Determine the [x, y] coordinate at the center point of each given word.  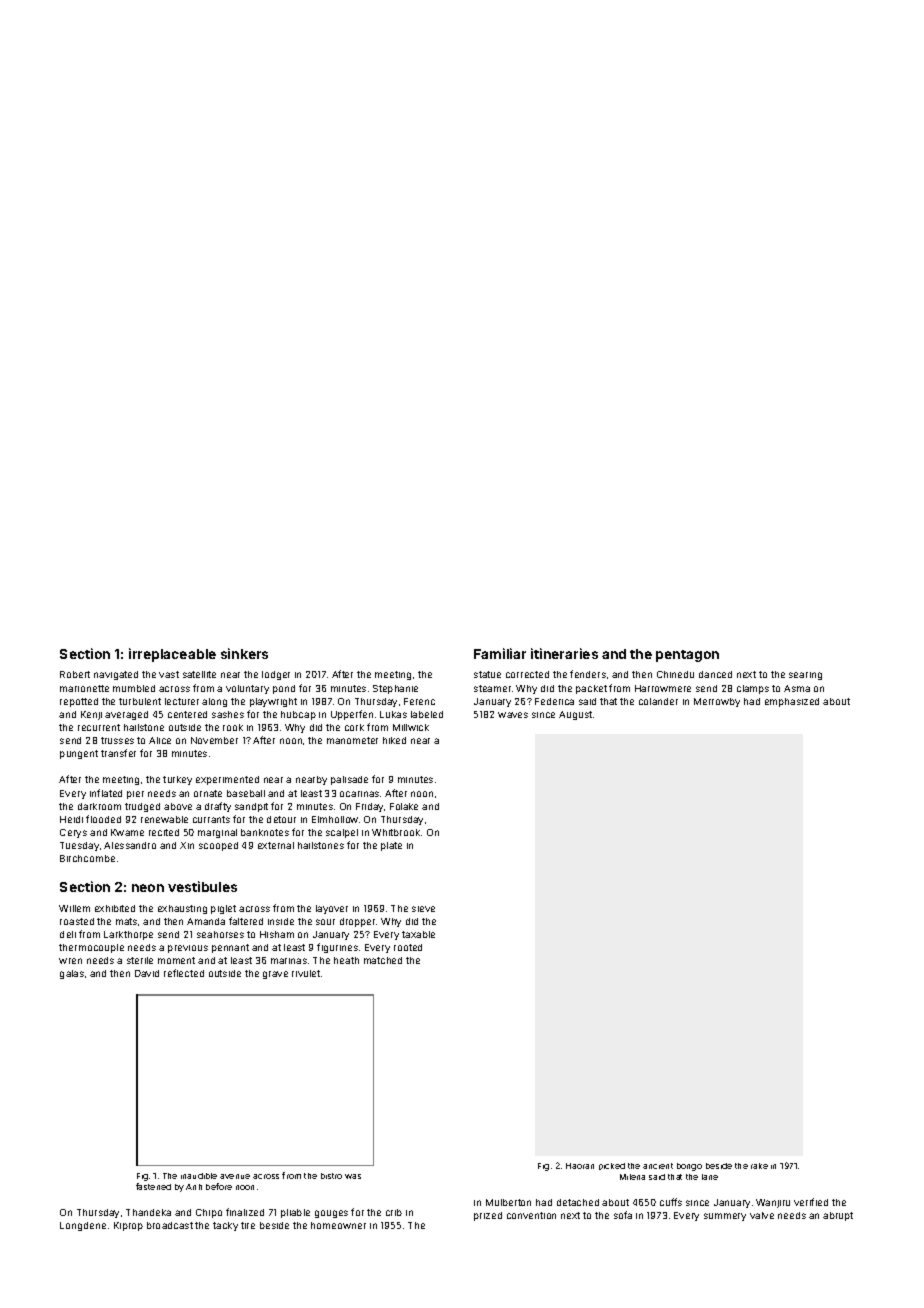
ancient [658, 1166]
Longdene [83, 1226]
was [353, 1176]
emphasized [792, 702]
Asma [797, 688]
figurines [337, 948]
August [575, 715]
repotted [79, 702]
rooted [408, 947]
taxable [418, 934]
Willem [74, 908]
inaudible [199, 1176]
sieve [423, 909]
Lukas [393, 714]
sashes [228, 714]
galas [72, 974]
